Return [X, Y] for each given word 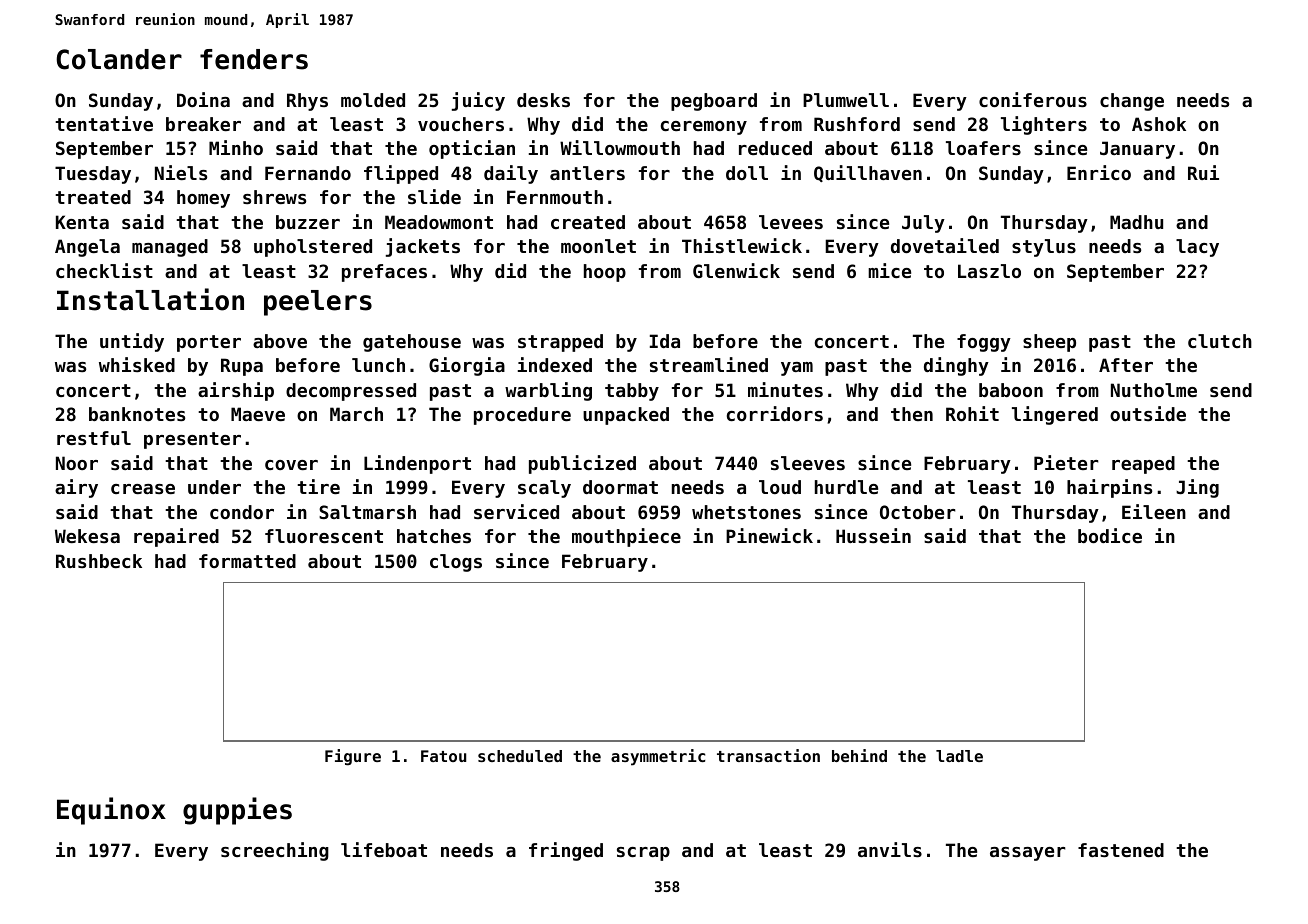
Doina [203, 99]
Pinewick [769, 535]
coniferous [1033, 99]
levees [791, 222]
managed [170, 248]
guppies [237, 811]
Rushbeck [99, 561]
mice [889, 270]
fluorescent [324, 536]
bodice [1110, 535]
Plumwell [846, 100]
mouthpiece [626, 537]
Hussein [873, 535]
